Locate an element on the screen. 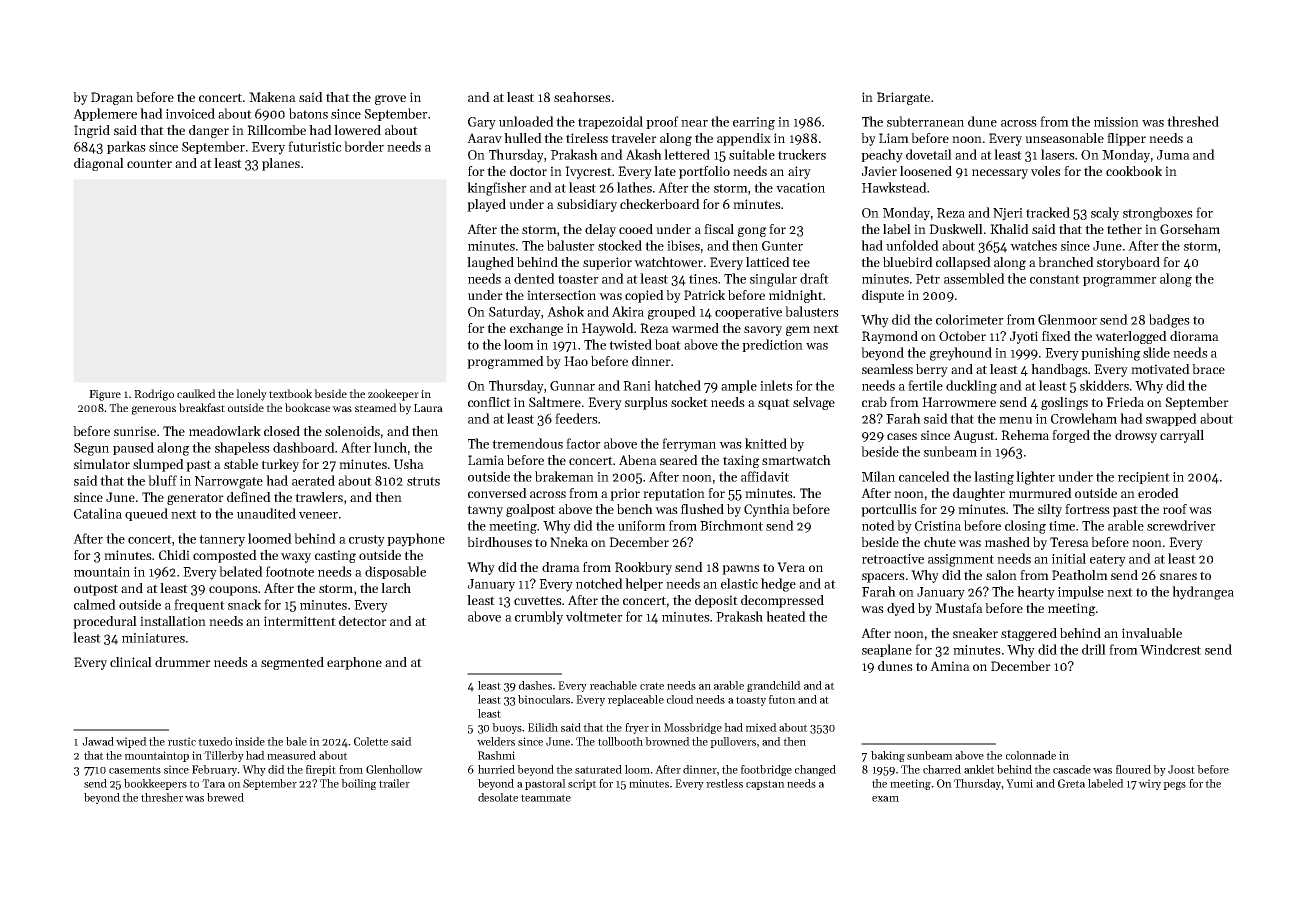  bookcase is located at coordinates (307, 407).
